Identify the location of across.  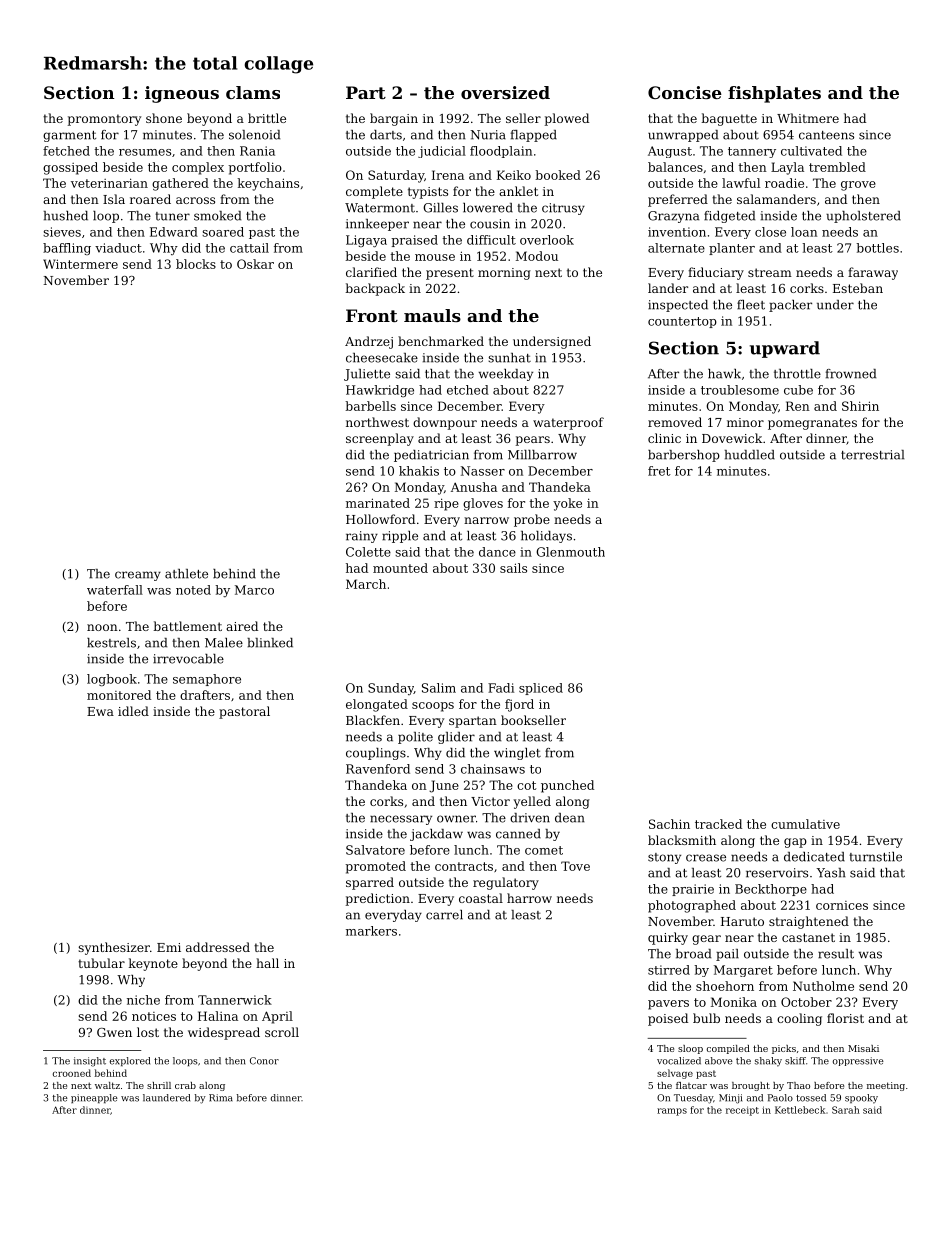
(195, 200).
